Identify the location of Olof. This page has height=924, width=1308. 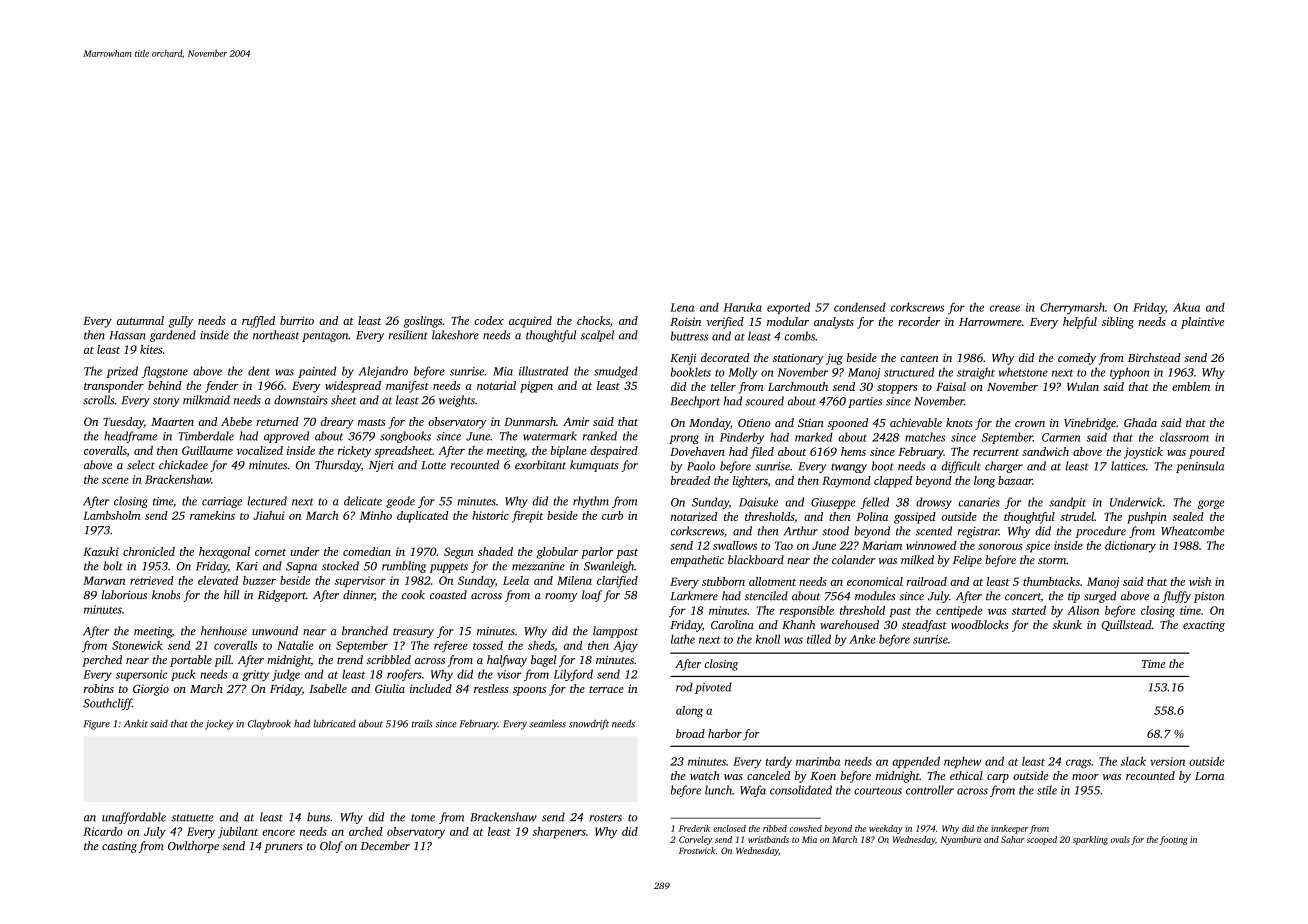
(331, 847).
